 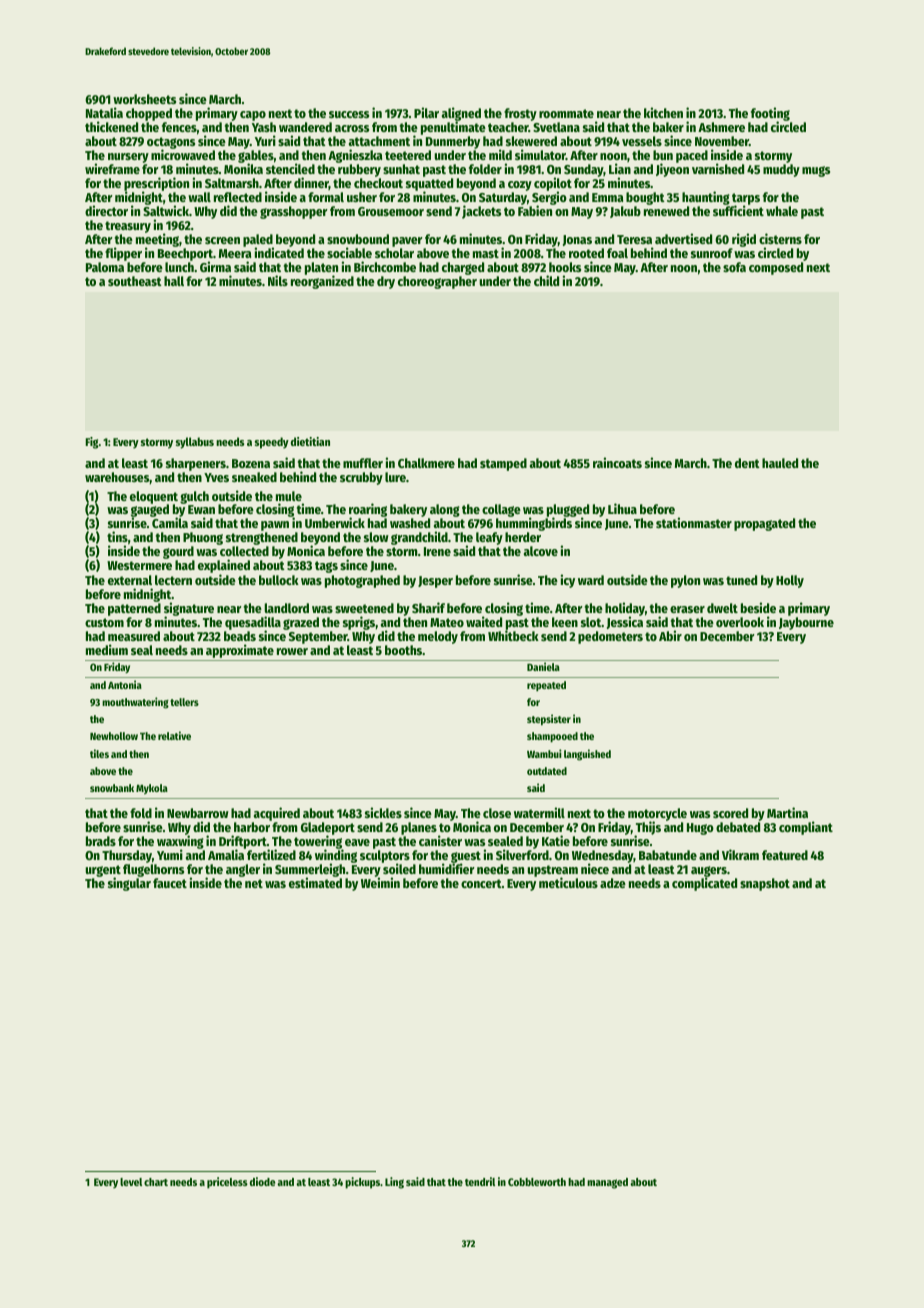 I want to click on medium, so click(x=107, y=649).
